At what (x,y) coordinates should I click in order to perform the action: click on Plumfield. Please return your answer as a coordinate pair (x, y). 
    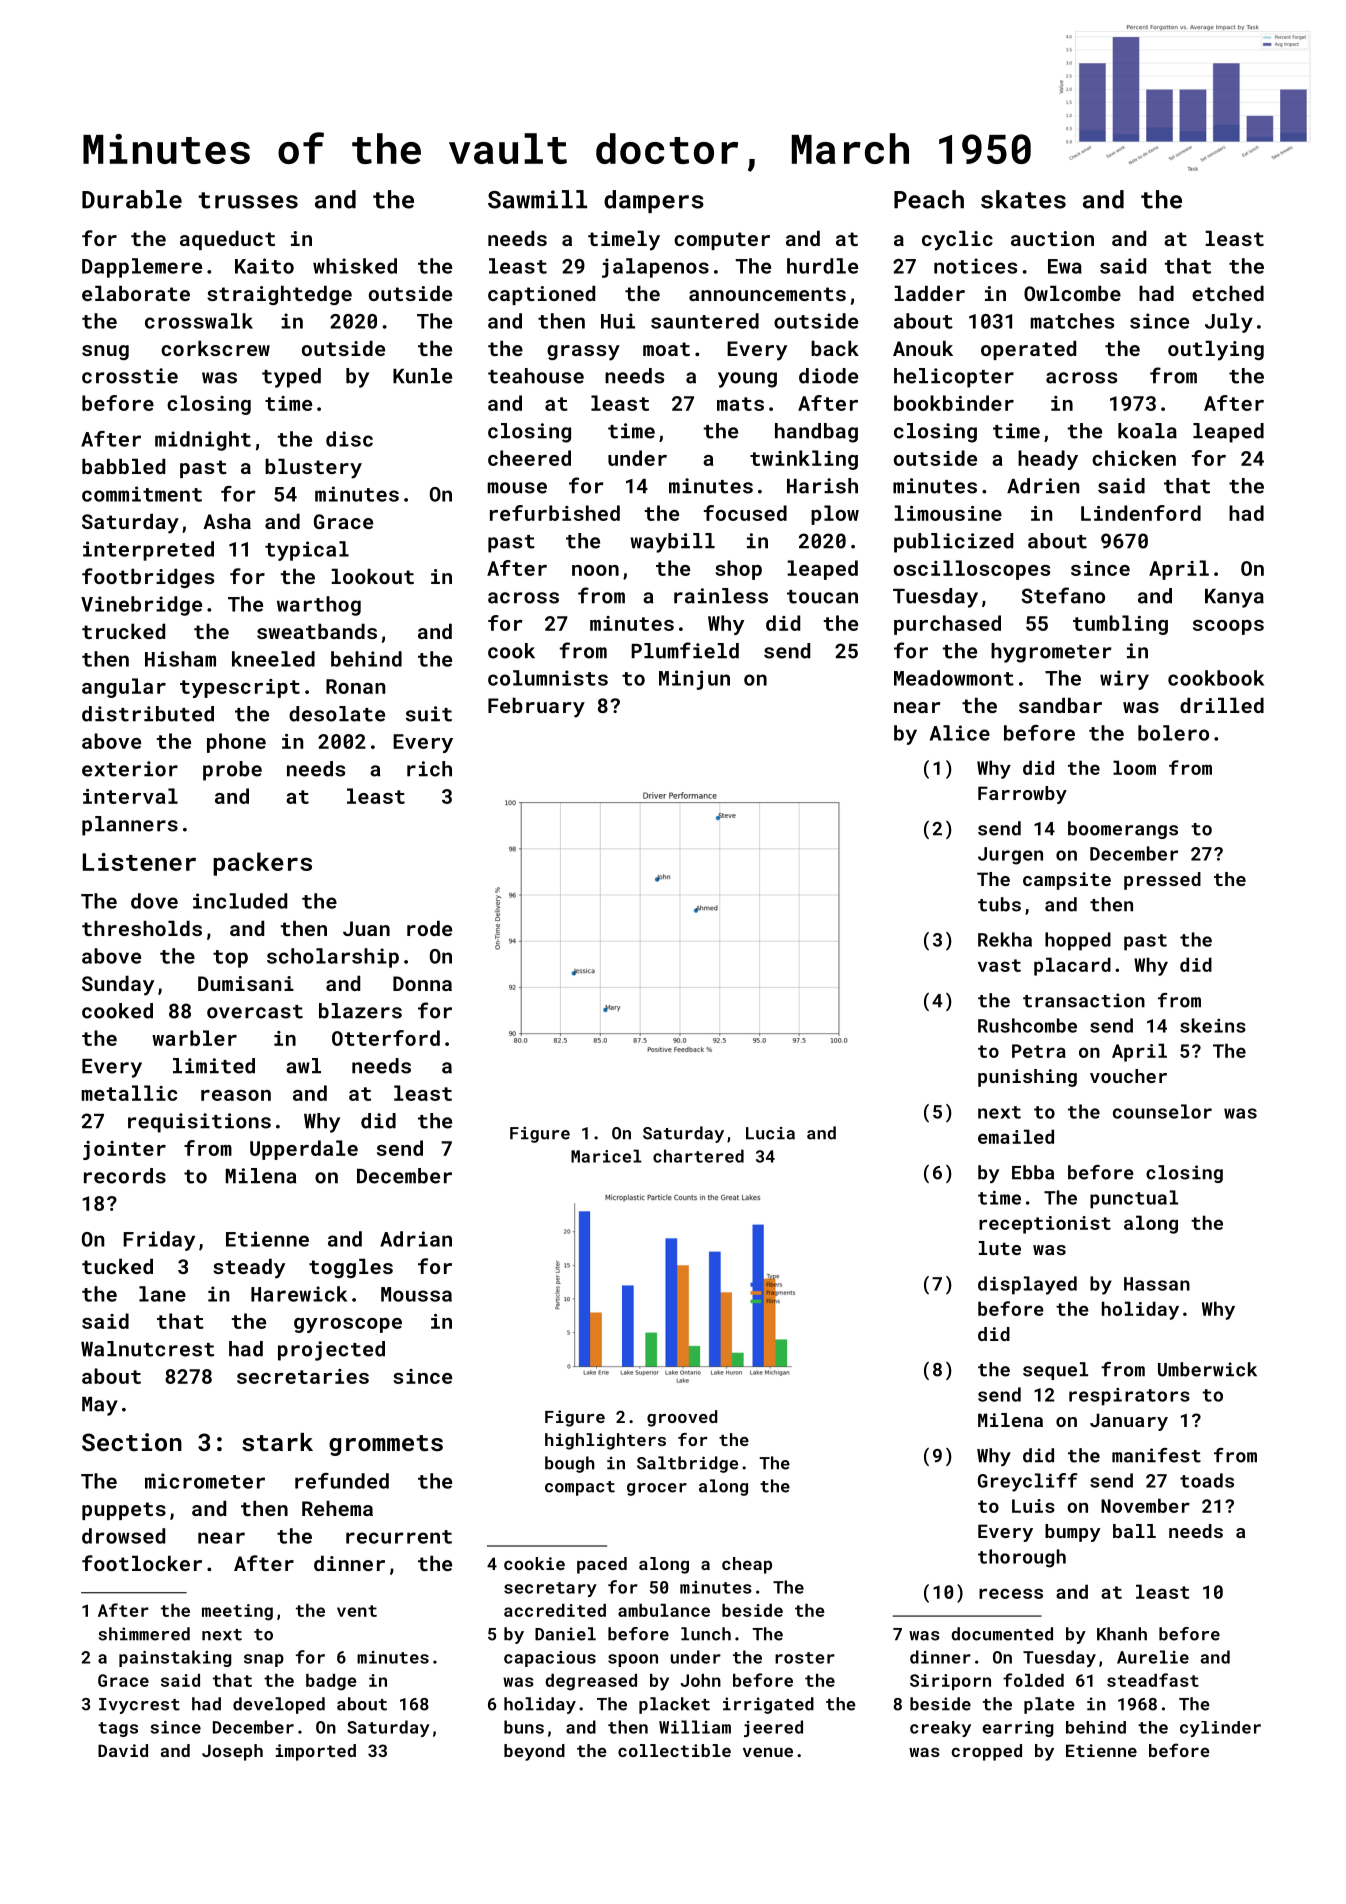
    Looking at the image, I should click on (685, 650).
